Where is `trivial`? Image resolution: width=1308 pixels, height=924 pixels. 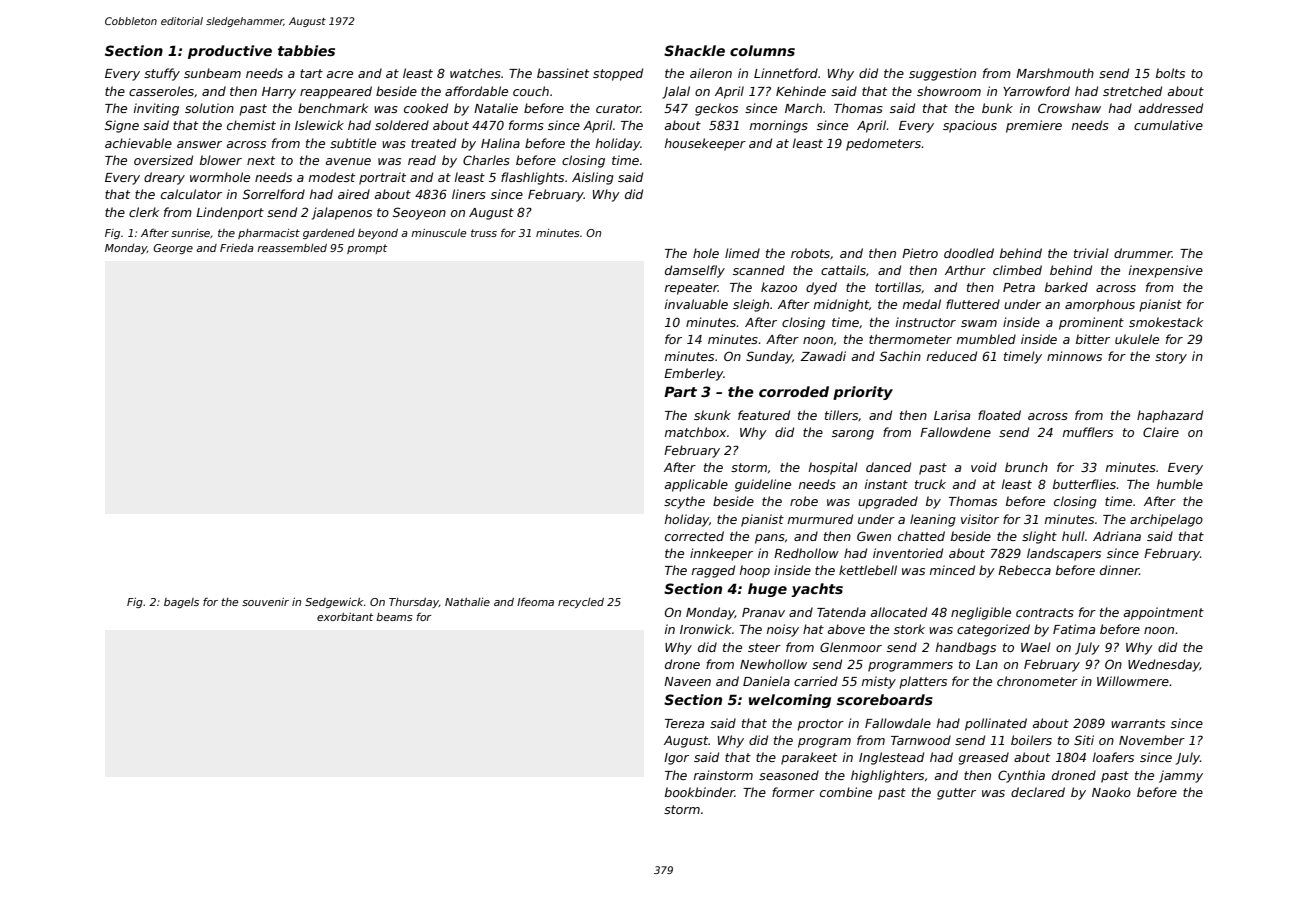 trivial is located at coordinates (1091, 253).
